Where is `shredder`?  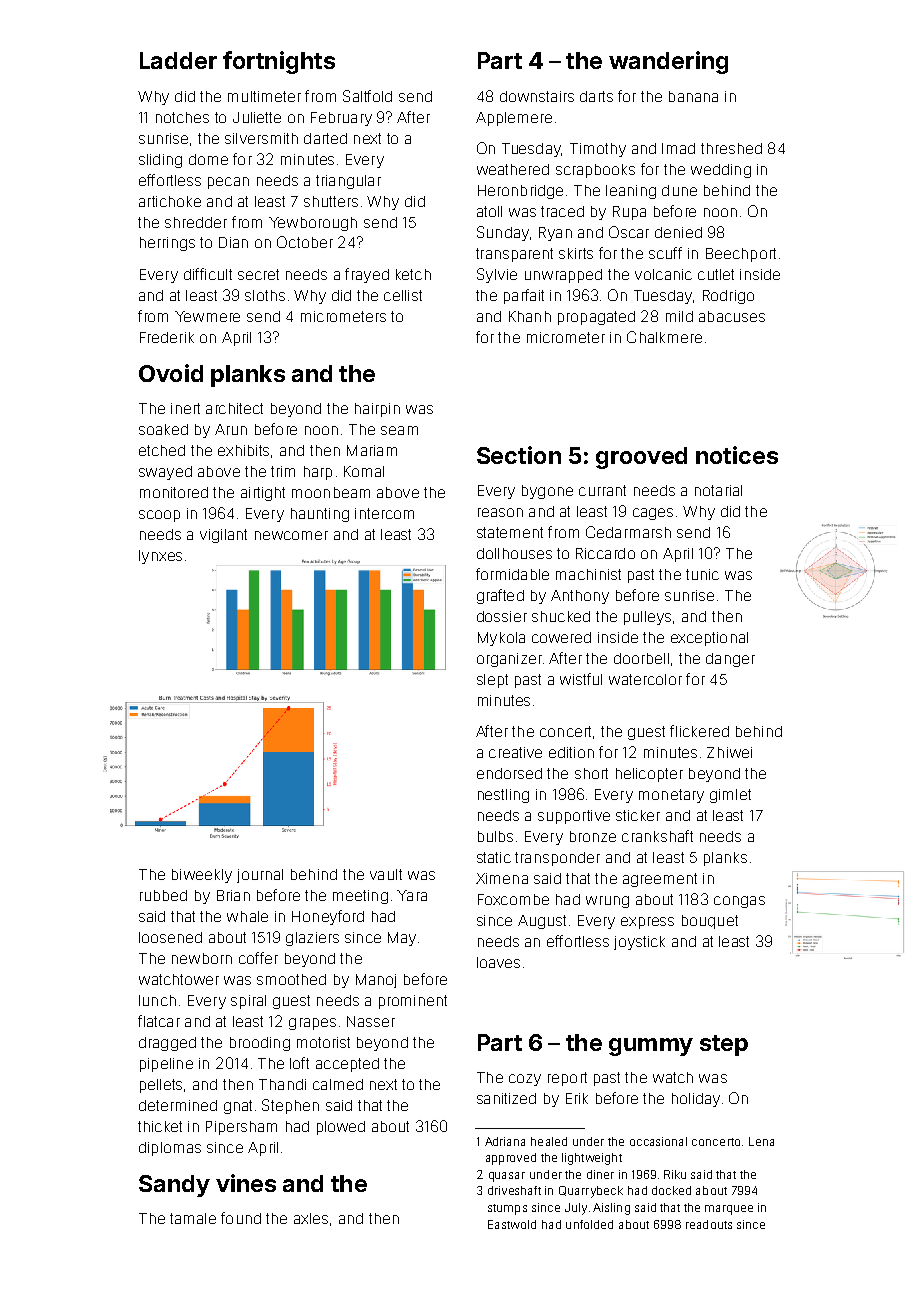
shredder is located at coordinates (196, 222).
